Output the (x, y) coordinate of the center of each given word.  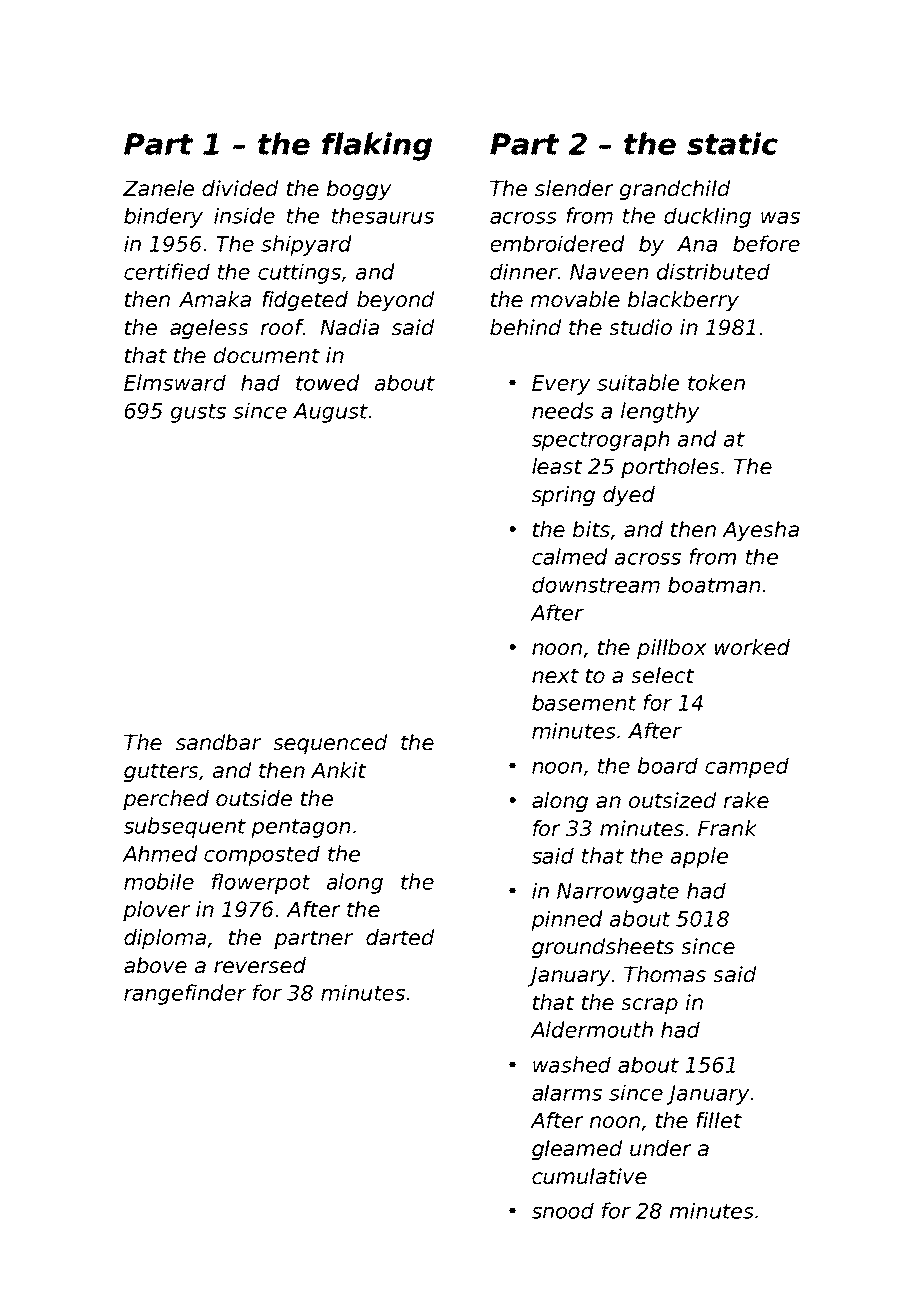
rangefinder (185, 994)
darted (400, 937)
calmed (569, 556)
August (330, 413)
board (668, 765)
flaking (377, 146)
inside (244, 215)
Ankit (338, 770)
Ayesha (761, 531)
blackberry (683, 301)
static (732, 143)
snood (563, 1210)
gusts (198, 413)
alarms (567, 1092)
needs (563, 410)
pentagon (301, 828)
